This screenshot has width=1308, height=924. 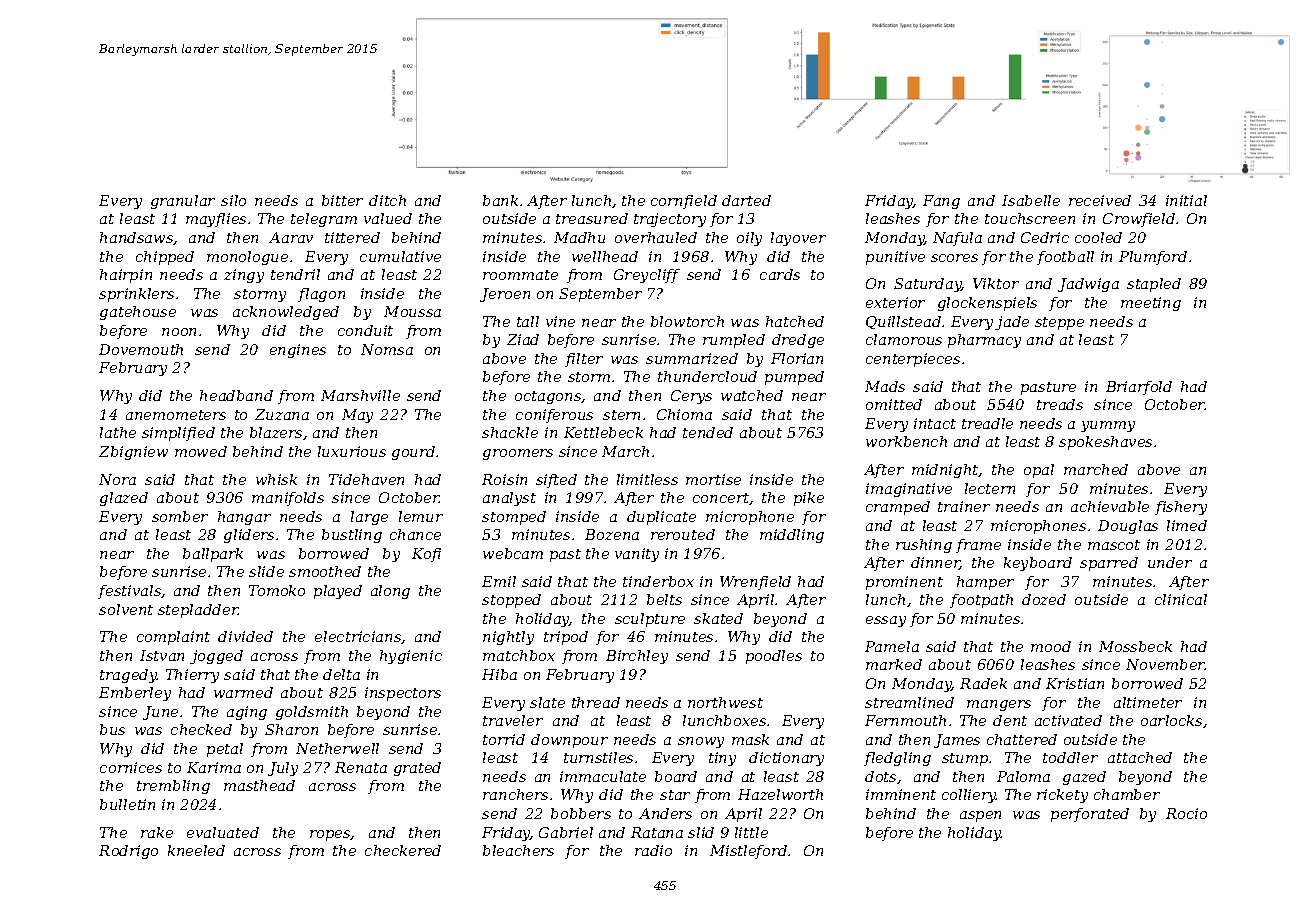 I want to click on filter, so click(x=584, y=360).
